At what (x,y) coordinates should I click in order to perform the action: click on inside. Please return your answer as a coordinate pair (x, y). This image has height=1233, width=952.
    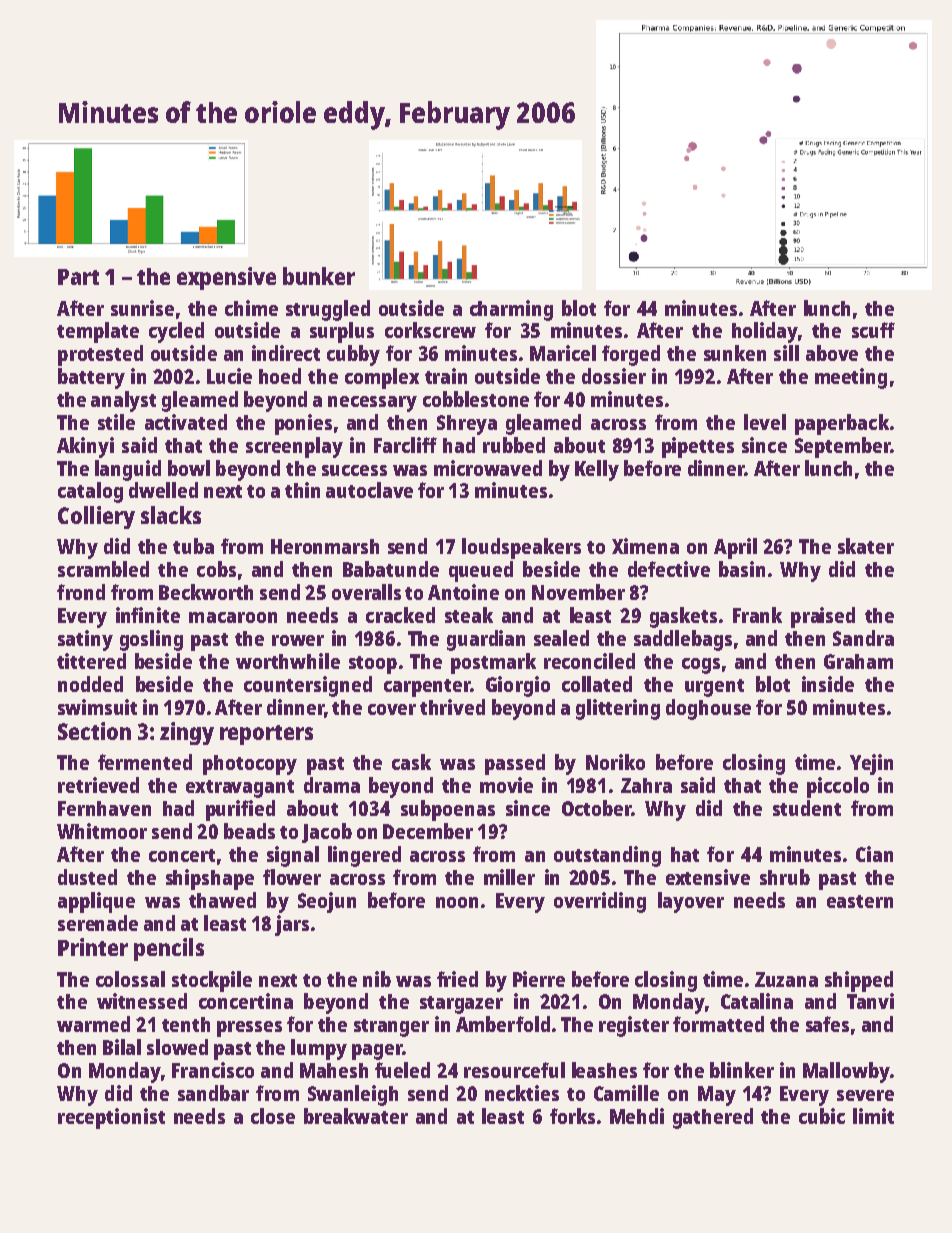
    Looking at the image, I should click on (828, 684).
